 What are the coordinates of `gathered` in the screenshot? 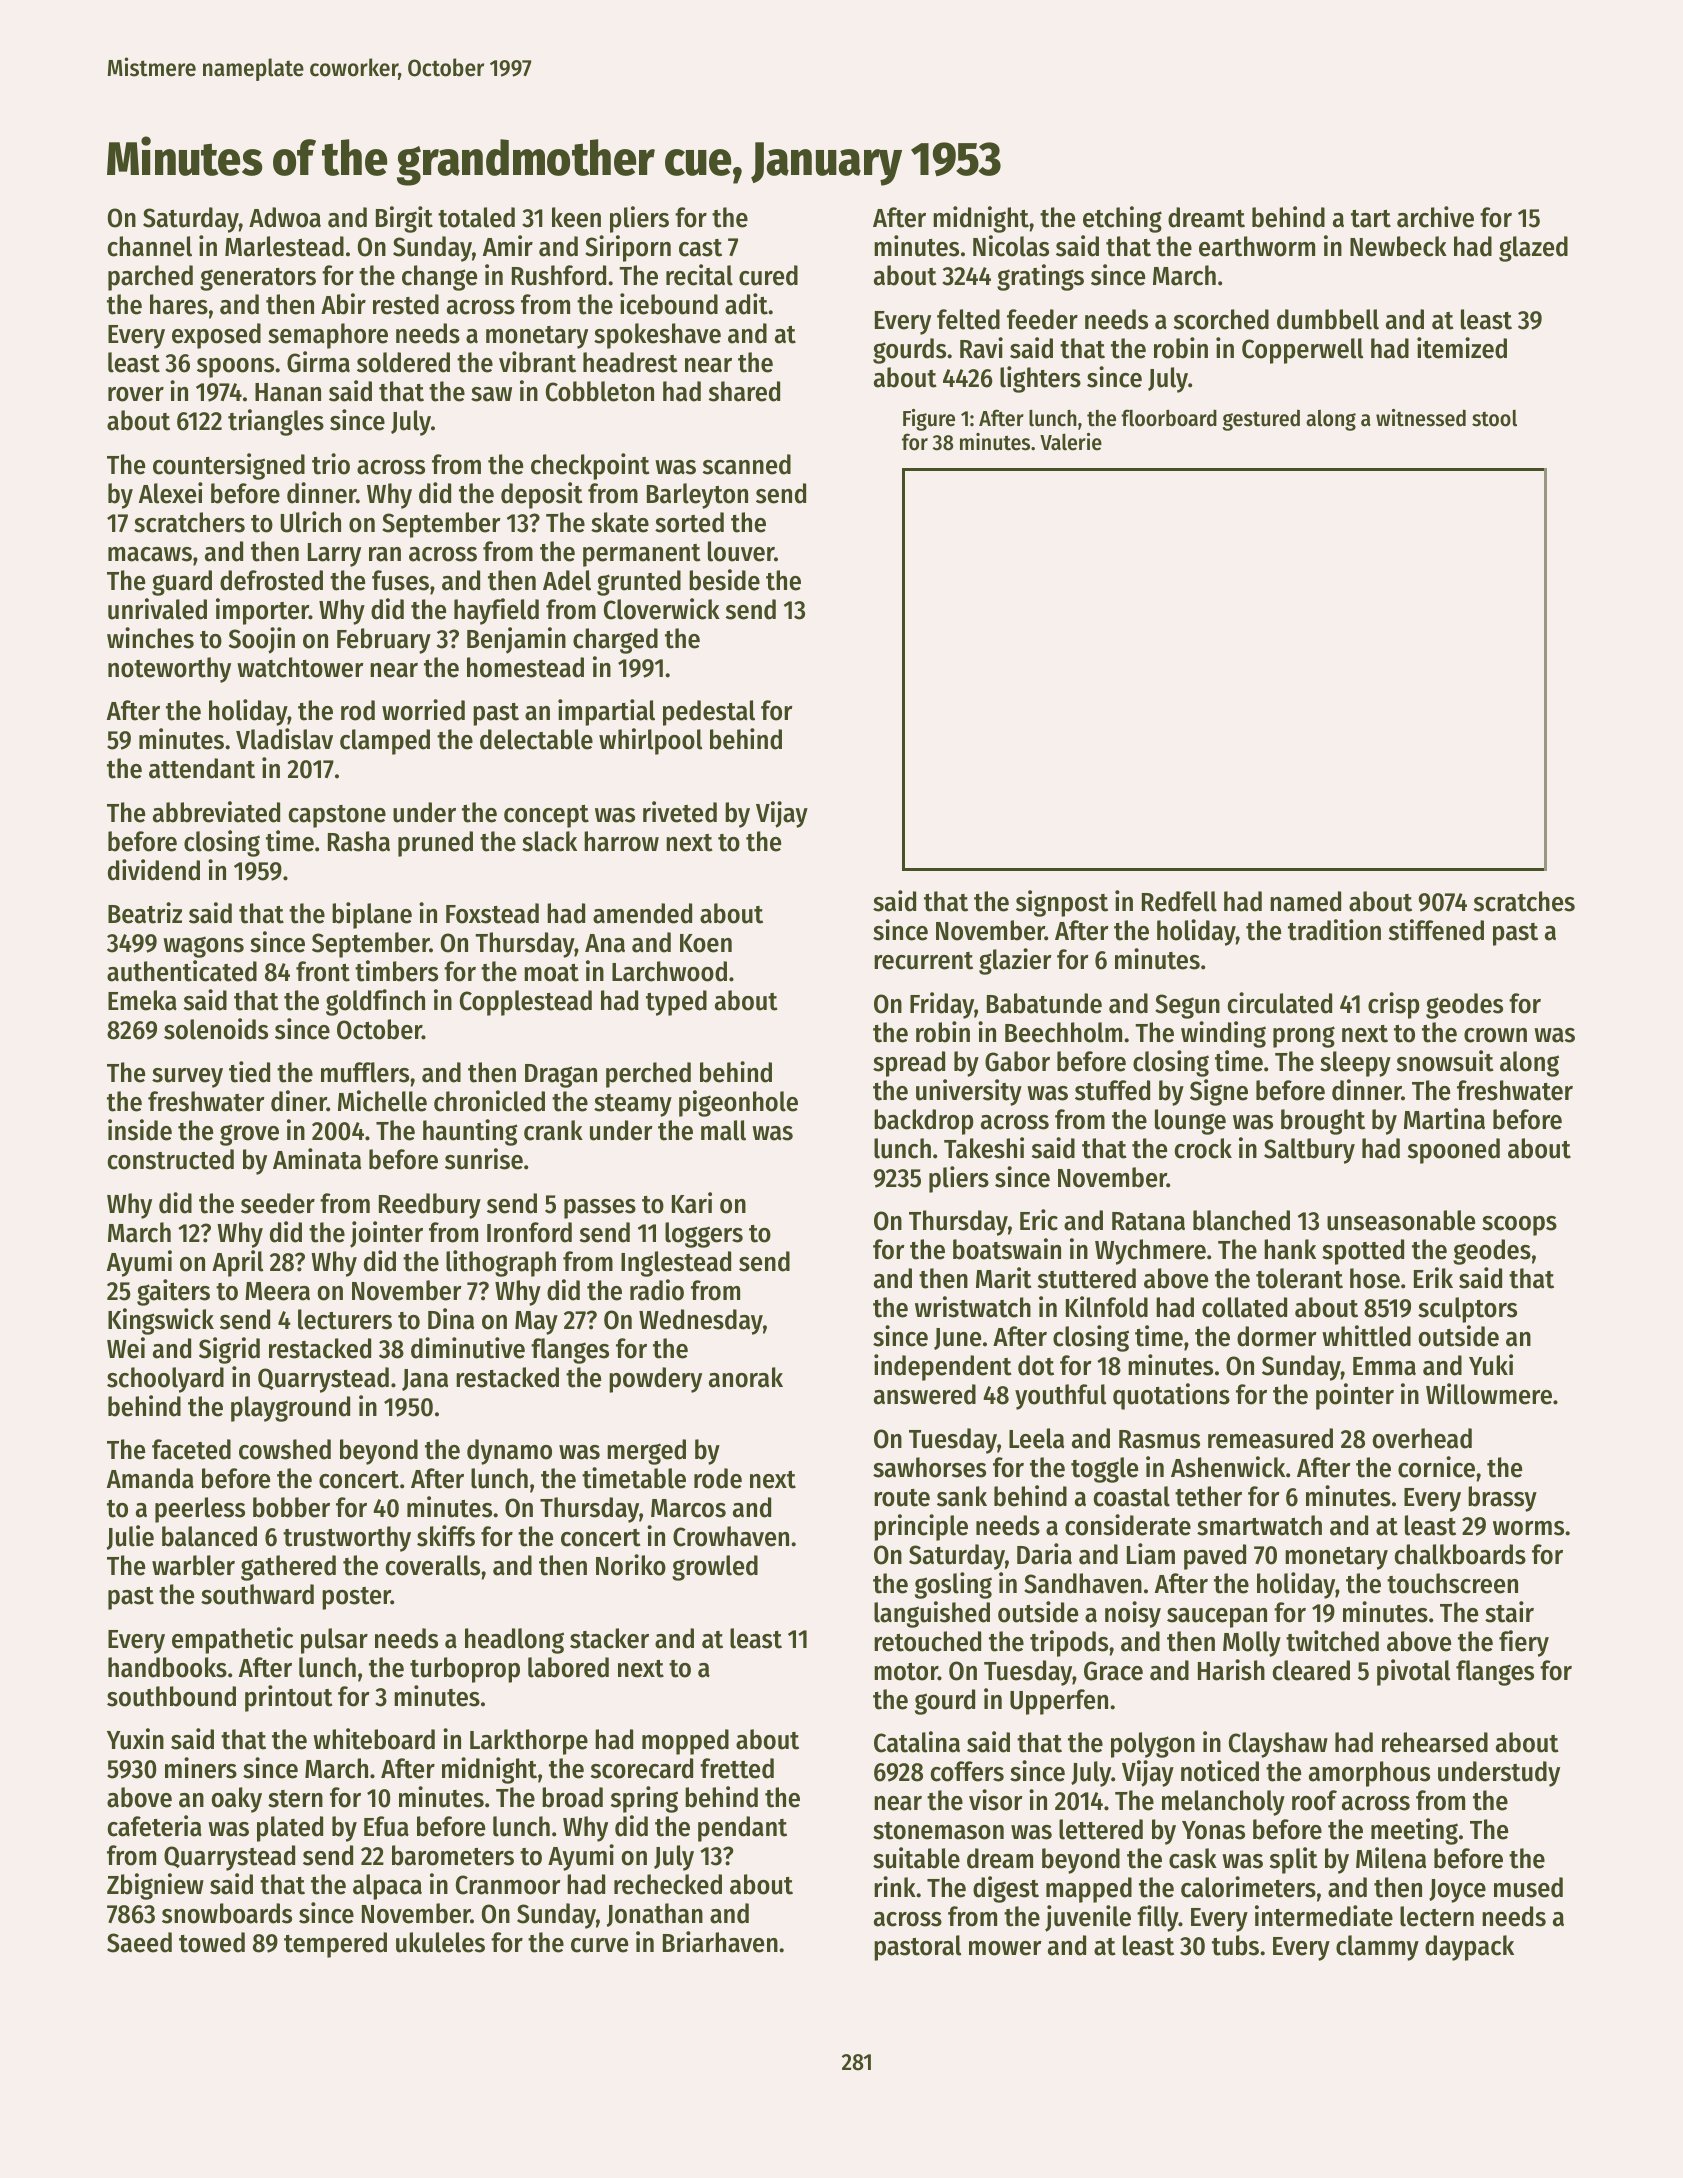 It's located at (288, 1568).
